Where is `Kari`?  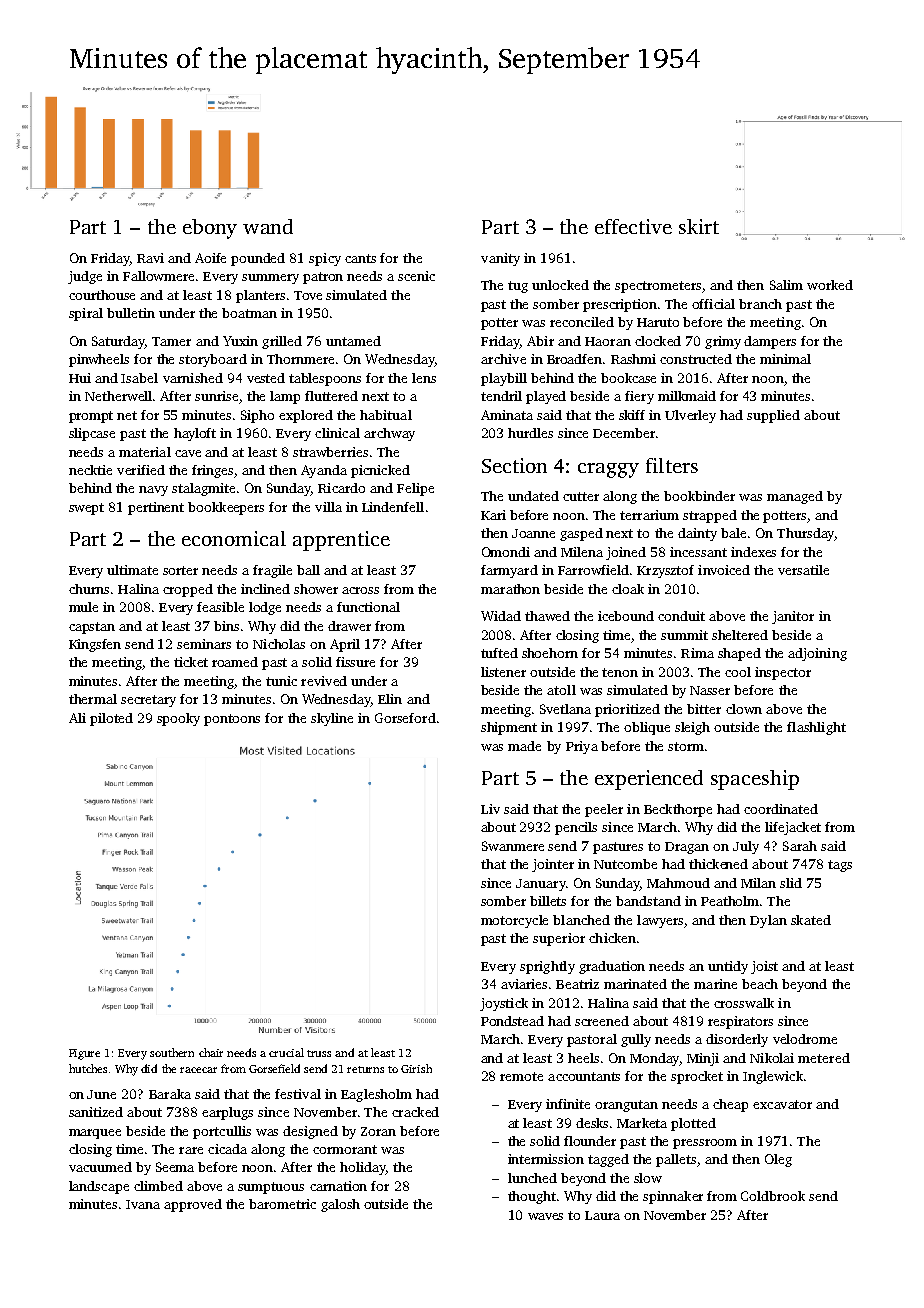 Kari is located at coordinates (493, 515).
